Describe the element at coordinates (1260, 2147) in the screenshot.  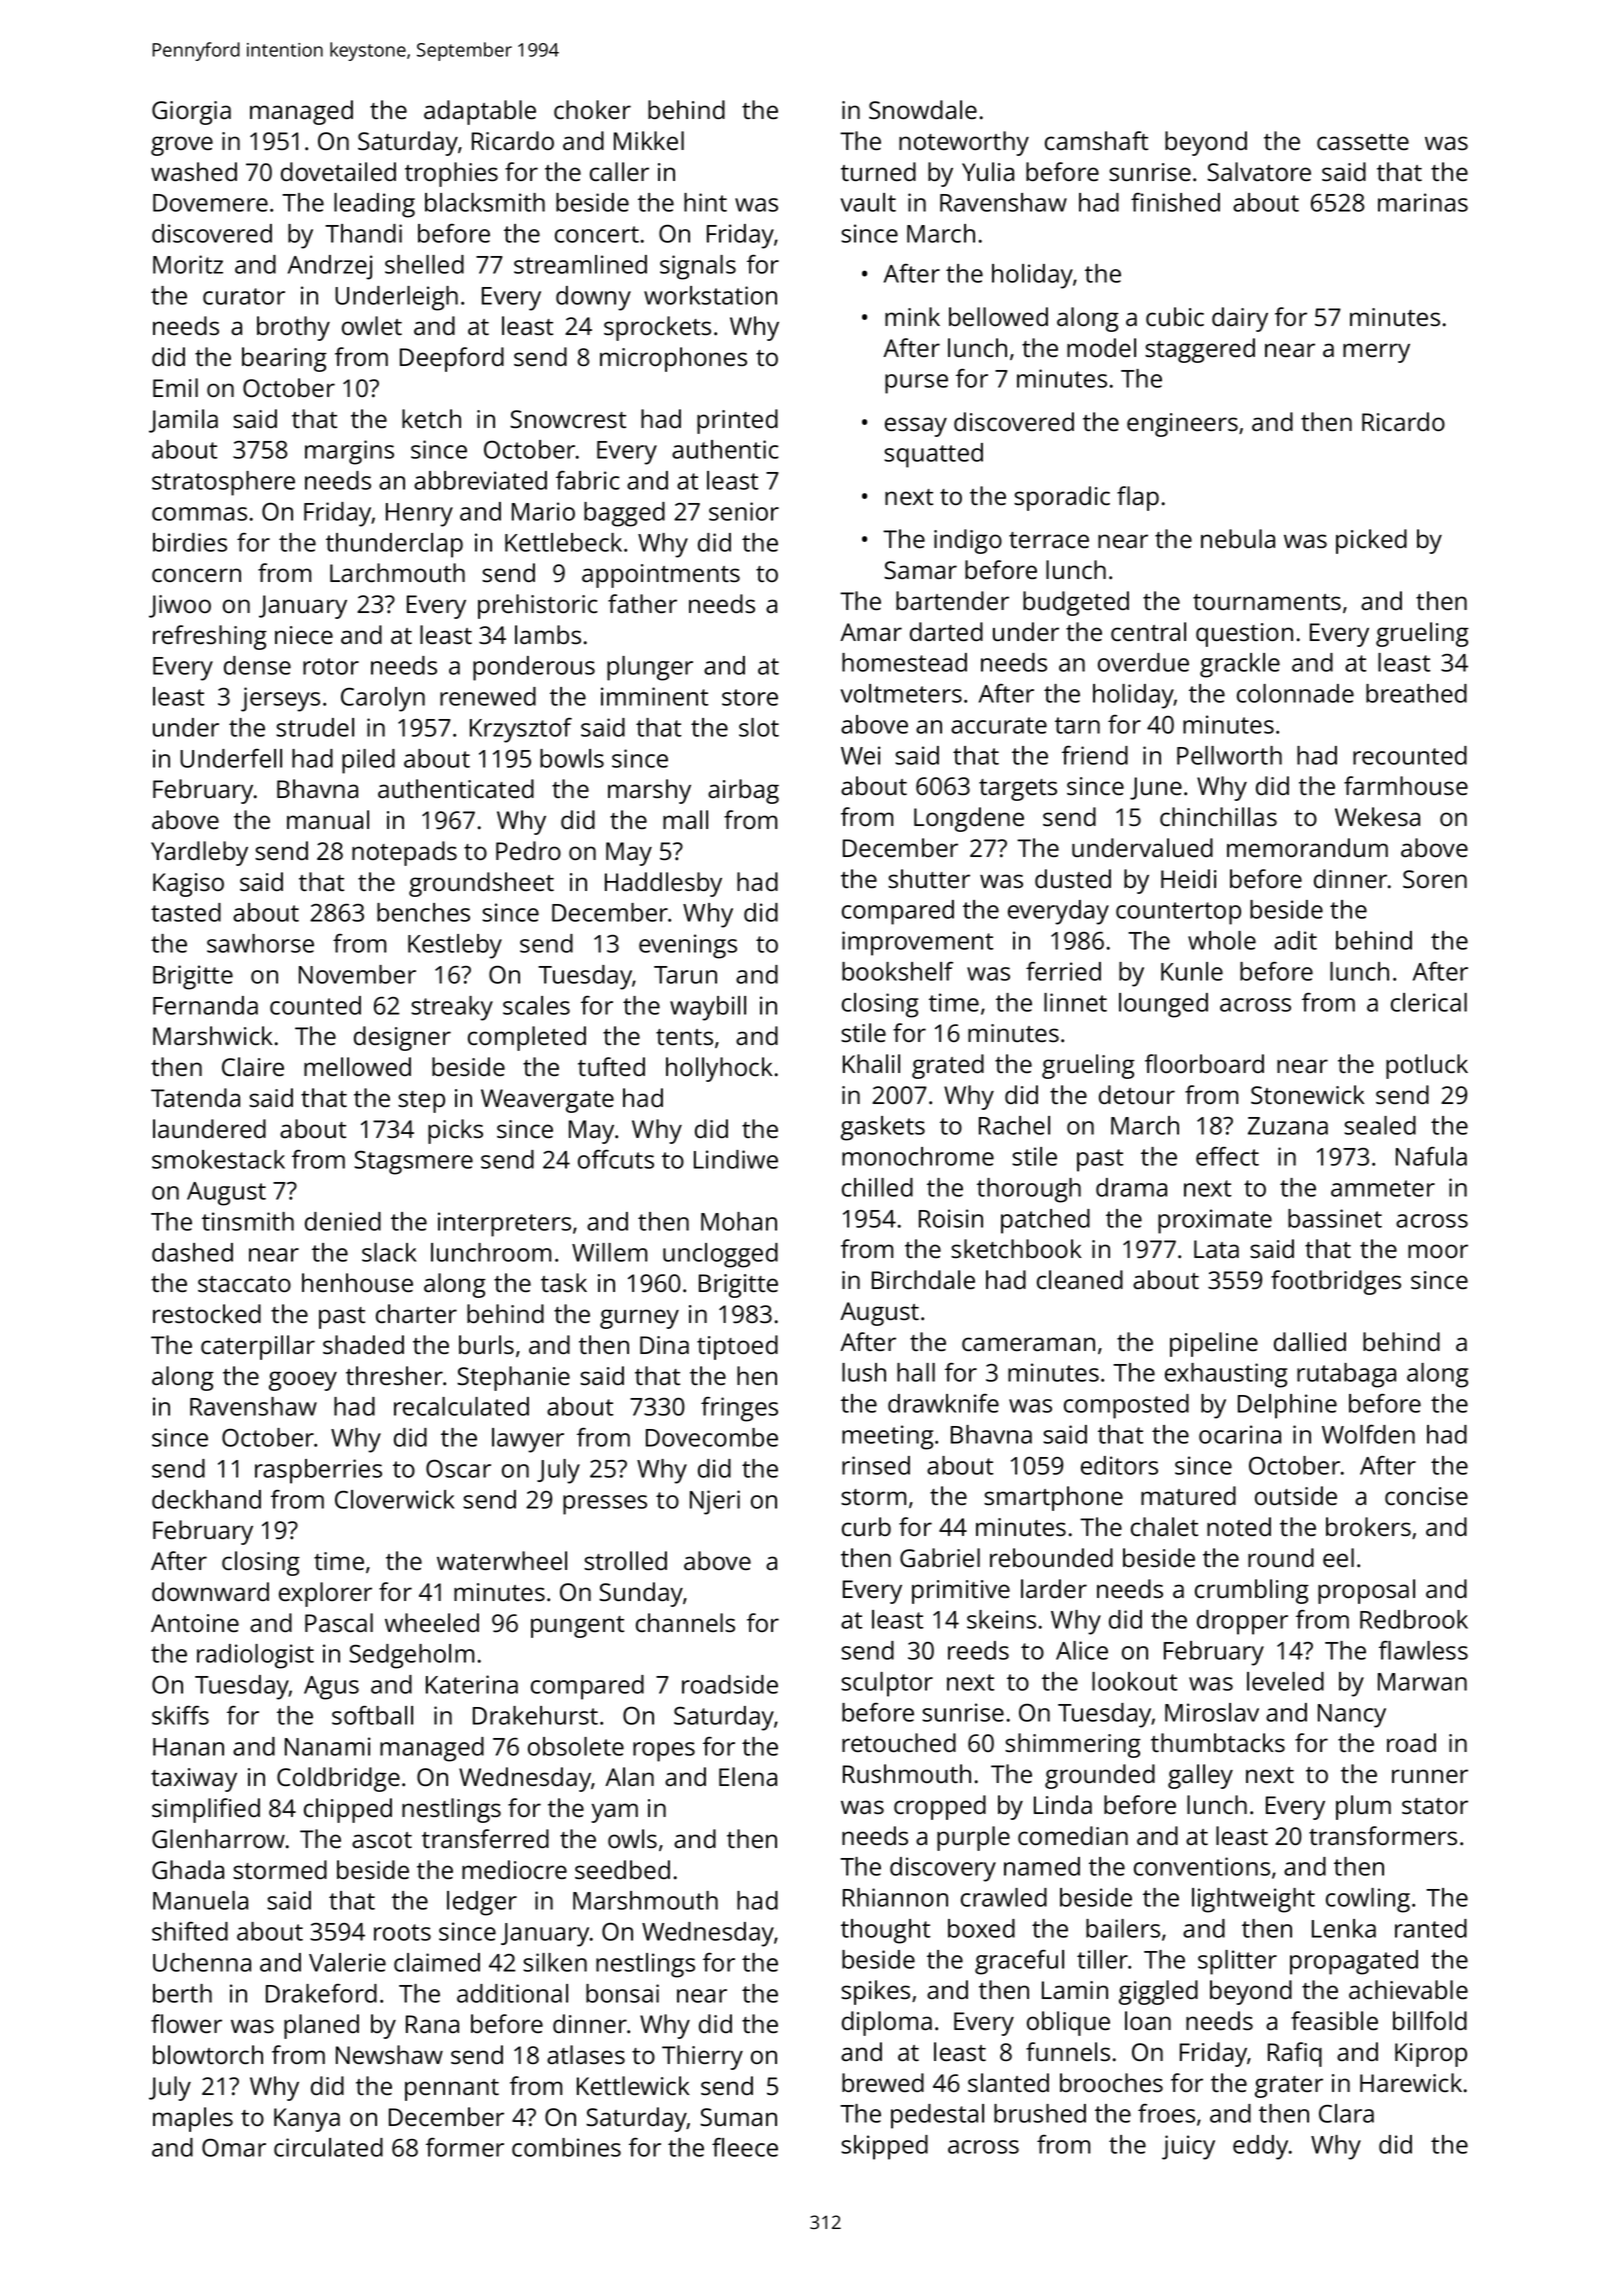
I see `eddy` at that location.
